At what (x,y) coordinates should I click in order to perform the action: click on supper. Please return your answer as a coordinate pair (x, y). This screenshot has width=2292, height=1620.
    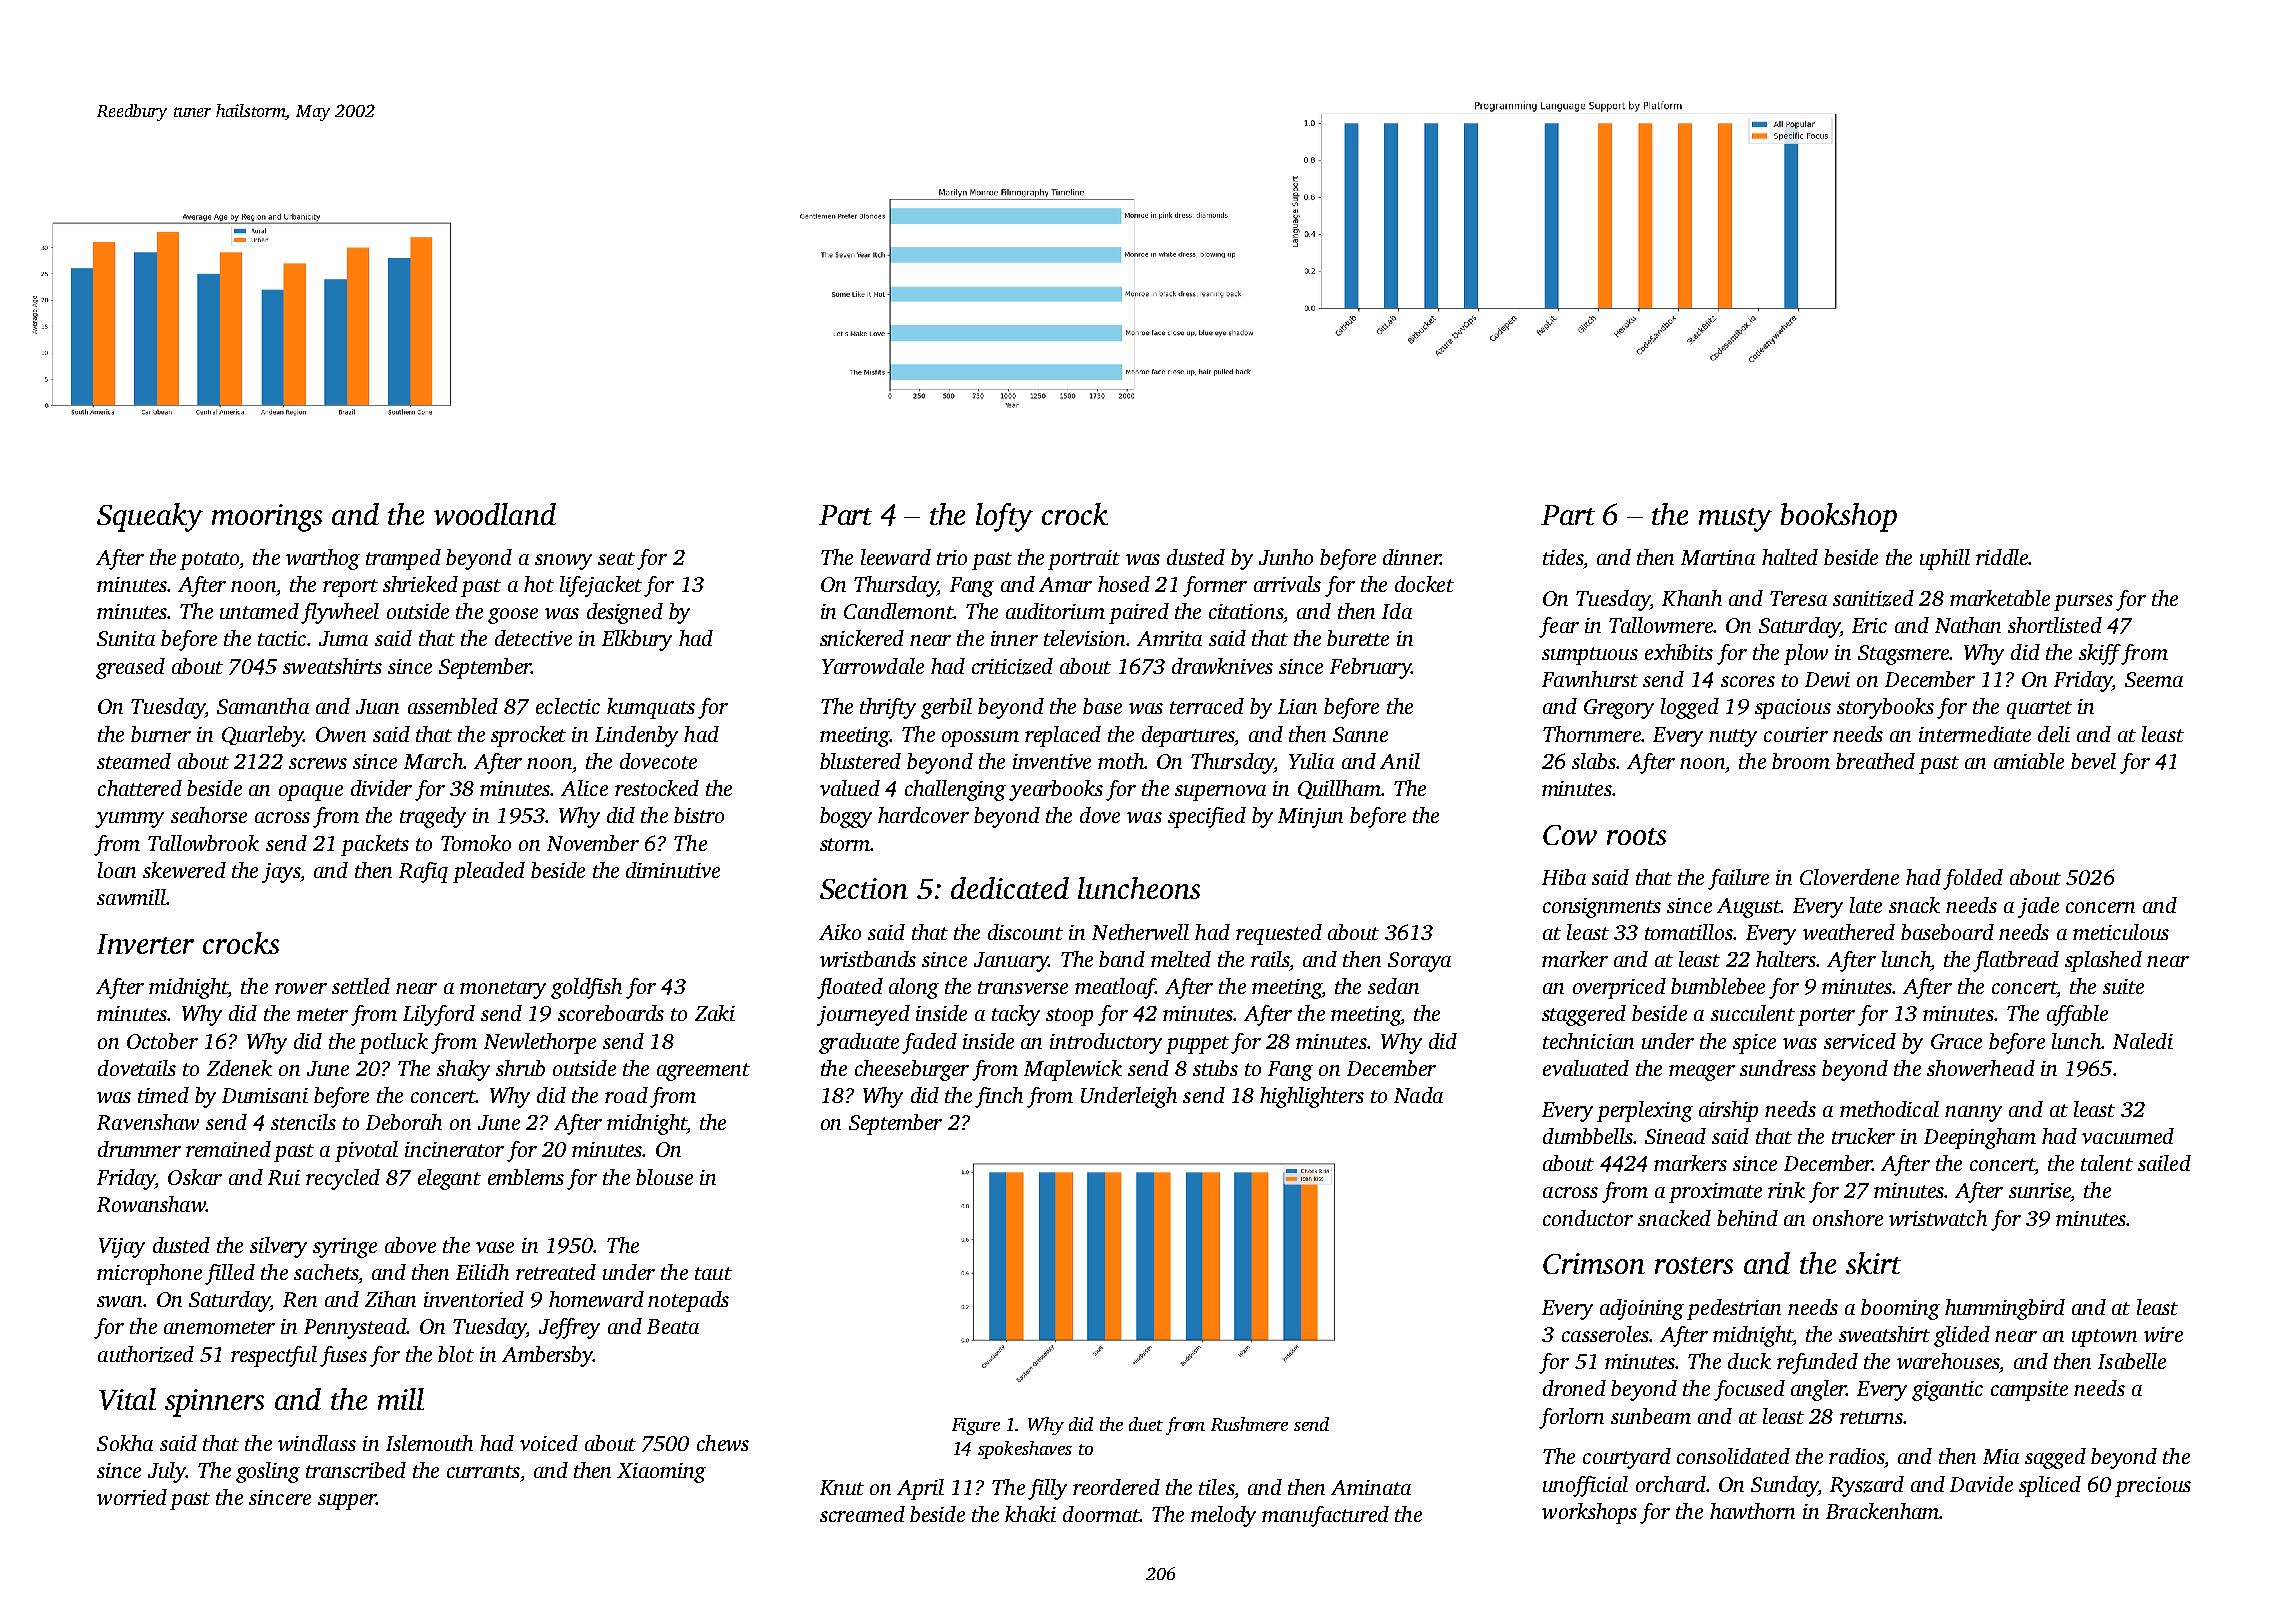
    Looking at the image, I should click on (347, 1502).
